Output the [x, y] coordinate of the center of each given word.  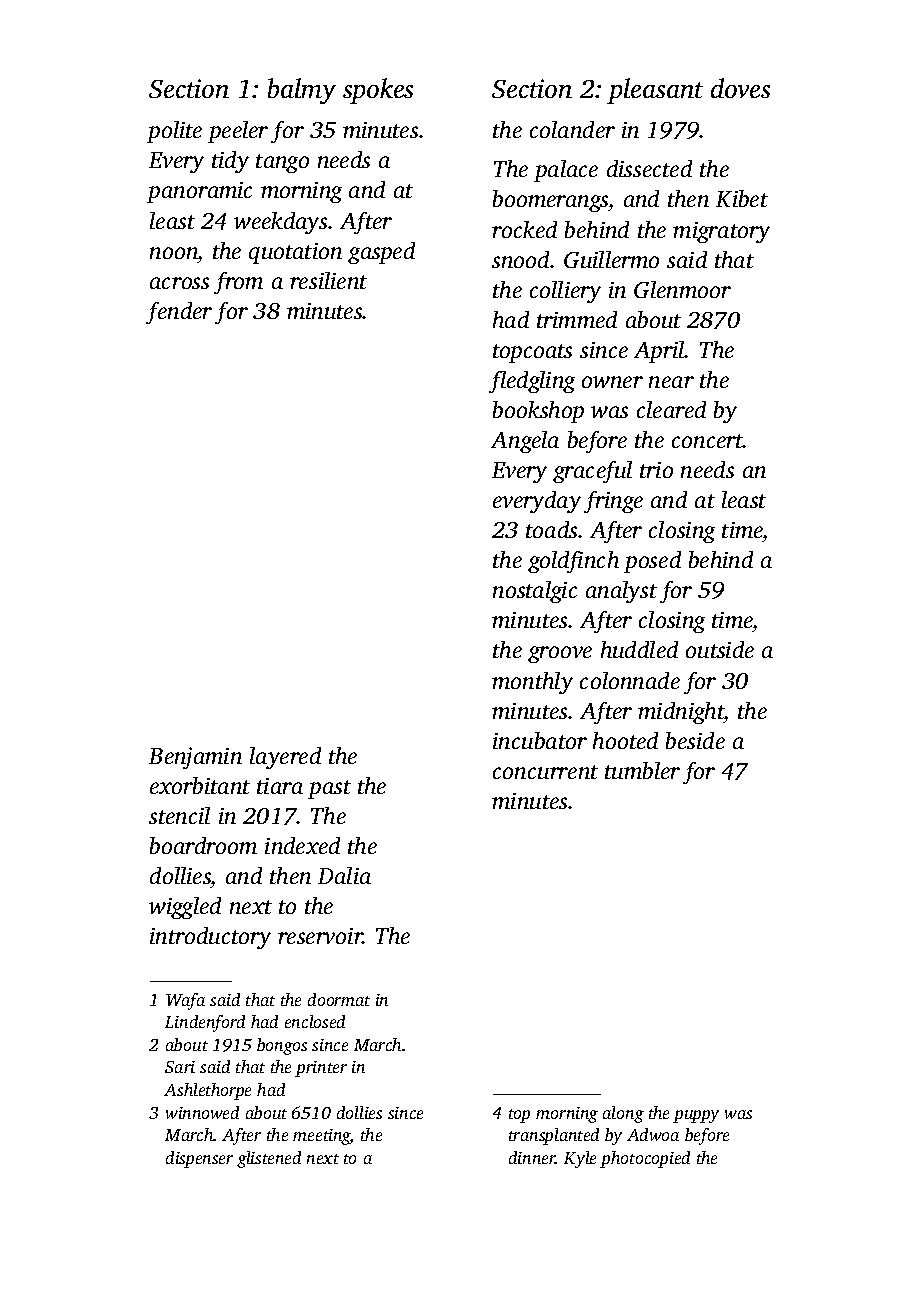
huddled [639, 649]
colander [572, 129]
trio [656, 470]
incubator [540, 740]
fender [179, 313]
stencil [179, 815]
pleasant [655, 91]
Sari [180, 1067]
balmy [302, 91]
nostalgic [535, 592]
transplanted [554, 1136]
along [623, 1114]
